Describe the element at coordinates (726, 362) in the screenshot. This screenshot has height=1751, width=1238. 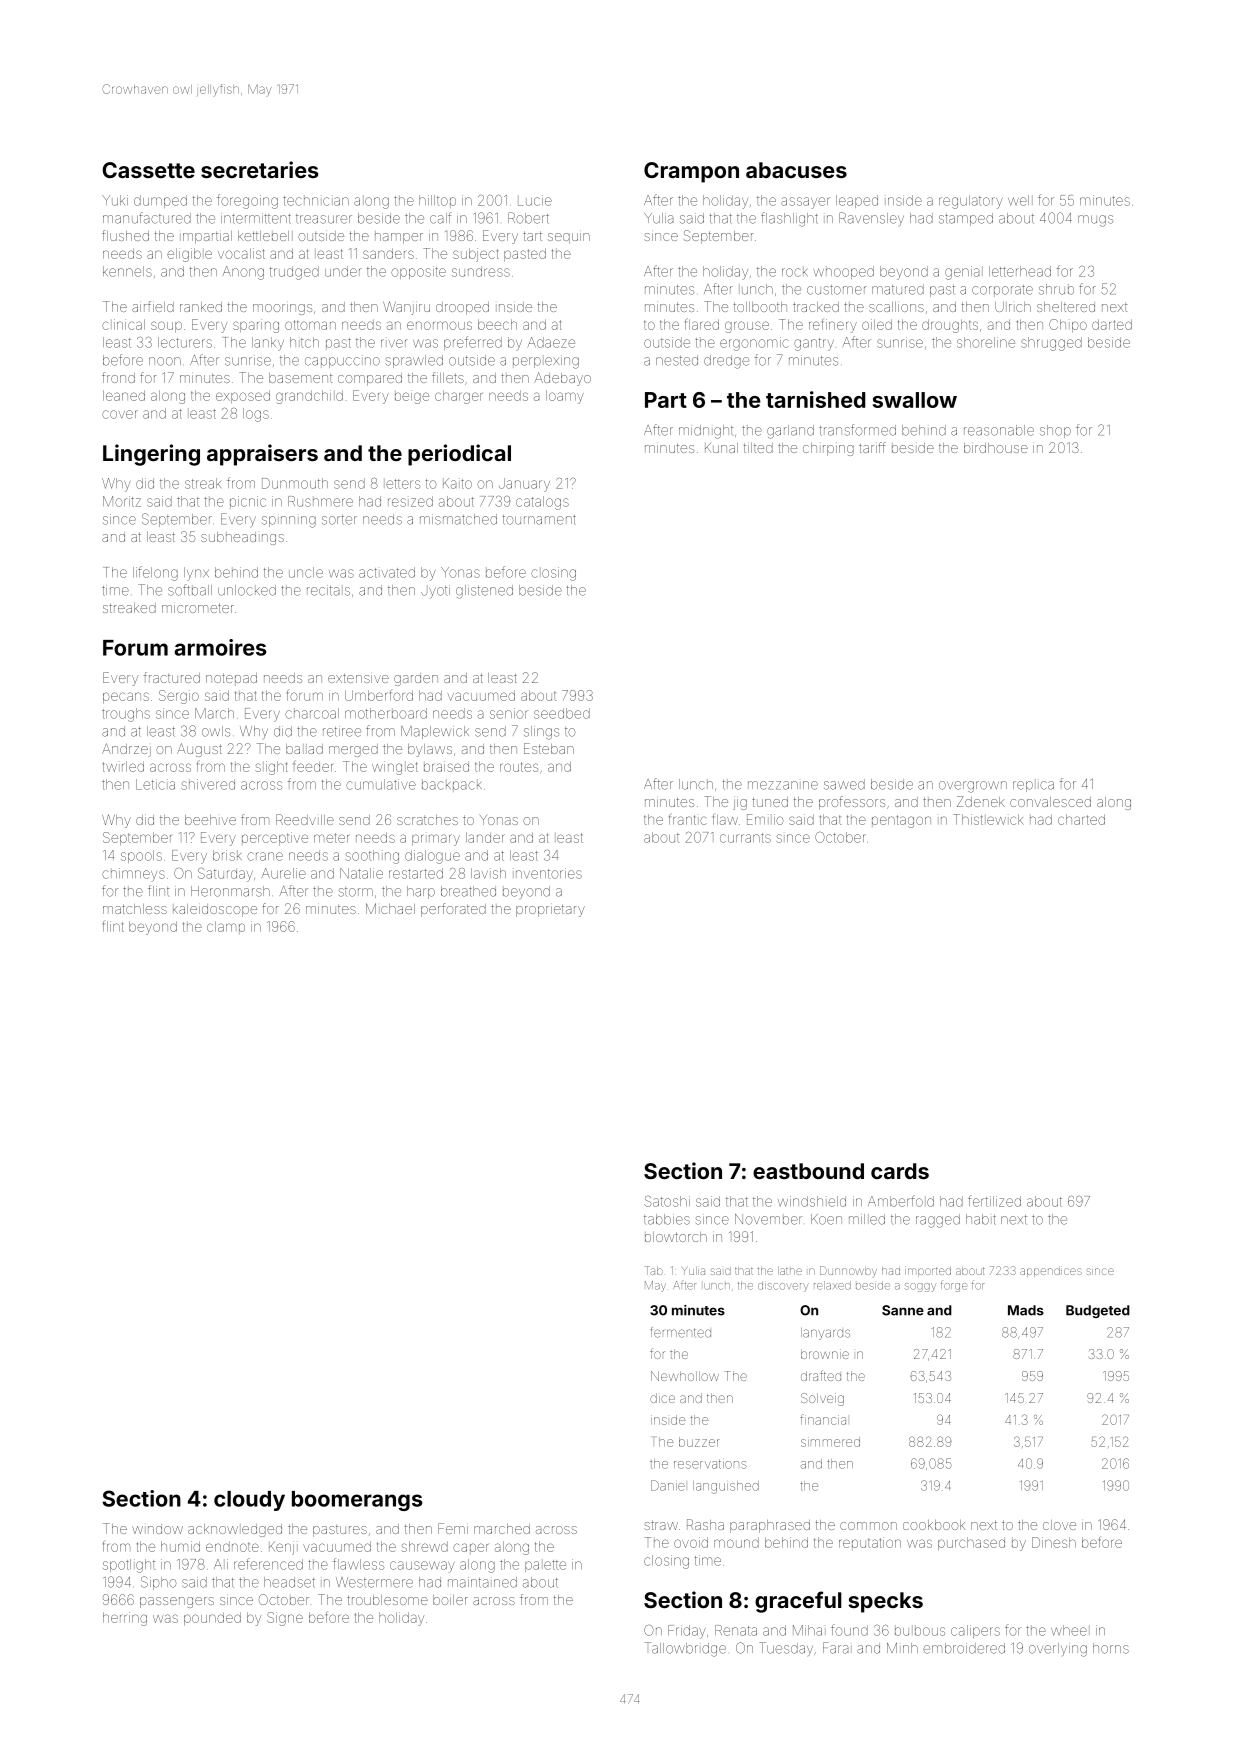
I see `dredge` at that location.
